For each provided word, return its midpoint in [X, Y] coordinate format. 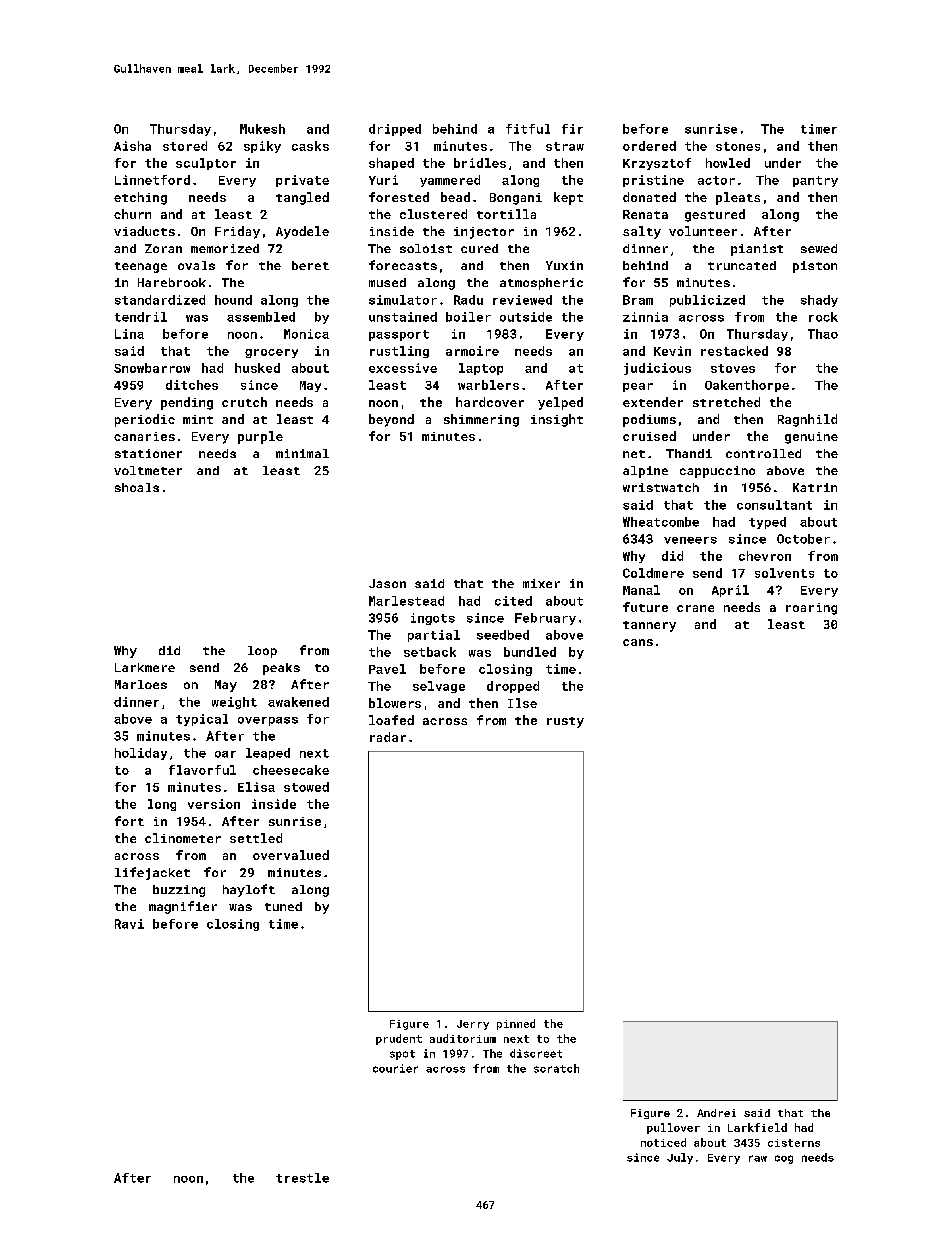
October [803, 539]
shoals [137, 487]
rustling [399, 352]
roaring [811, 609]
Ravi [129, 924]
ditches [192, 385]
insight [557, 420]
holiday [141, 754]
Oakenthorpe [747, 386]
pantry [815, 181]
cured [479, 248]
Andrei [716, 1113]
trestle [302, 1178]
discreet [536, 1053]
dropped [513, 687]
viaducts [144, 231]
